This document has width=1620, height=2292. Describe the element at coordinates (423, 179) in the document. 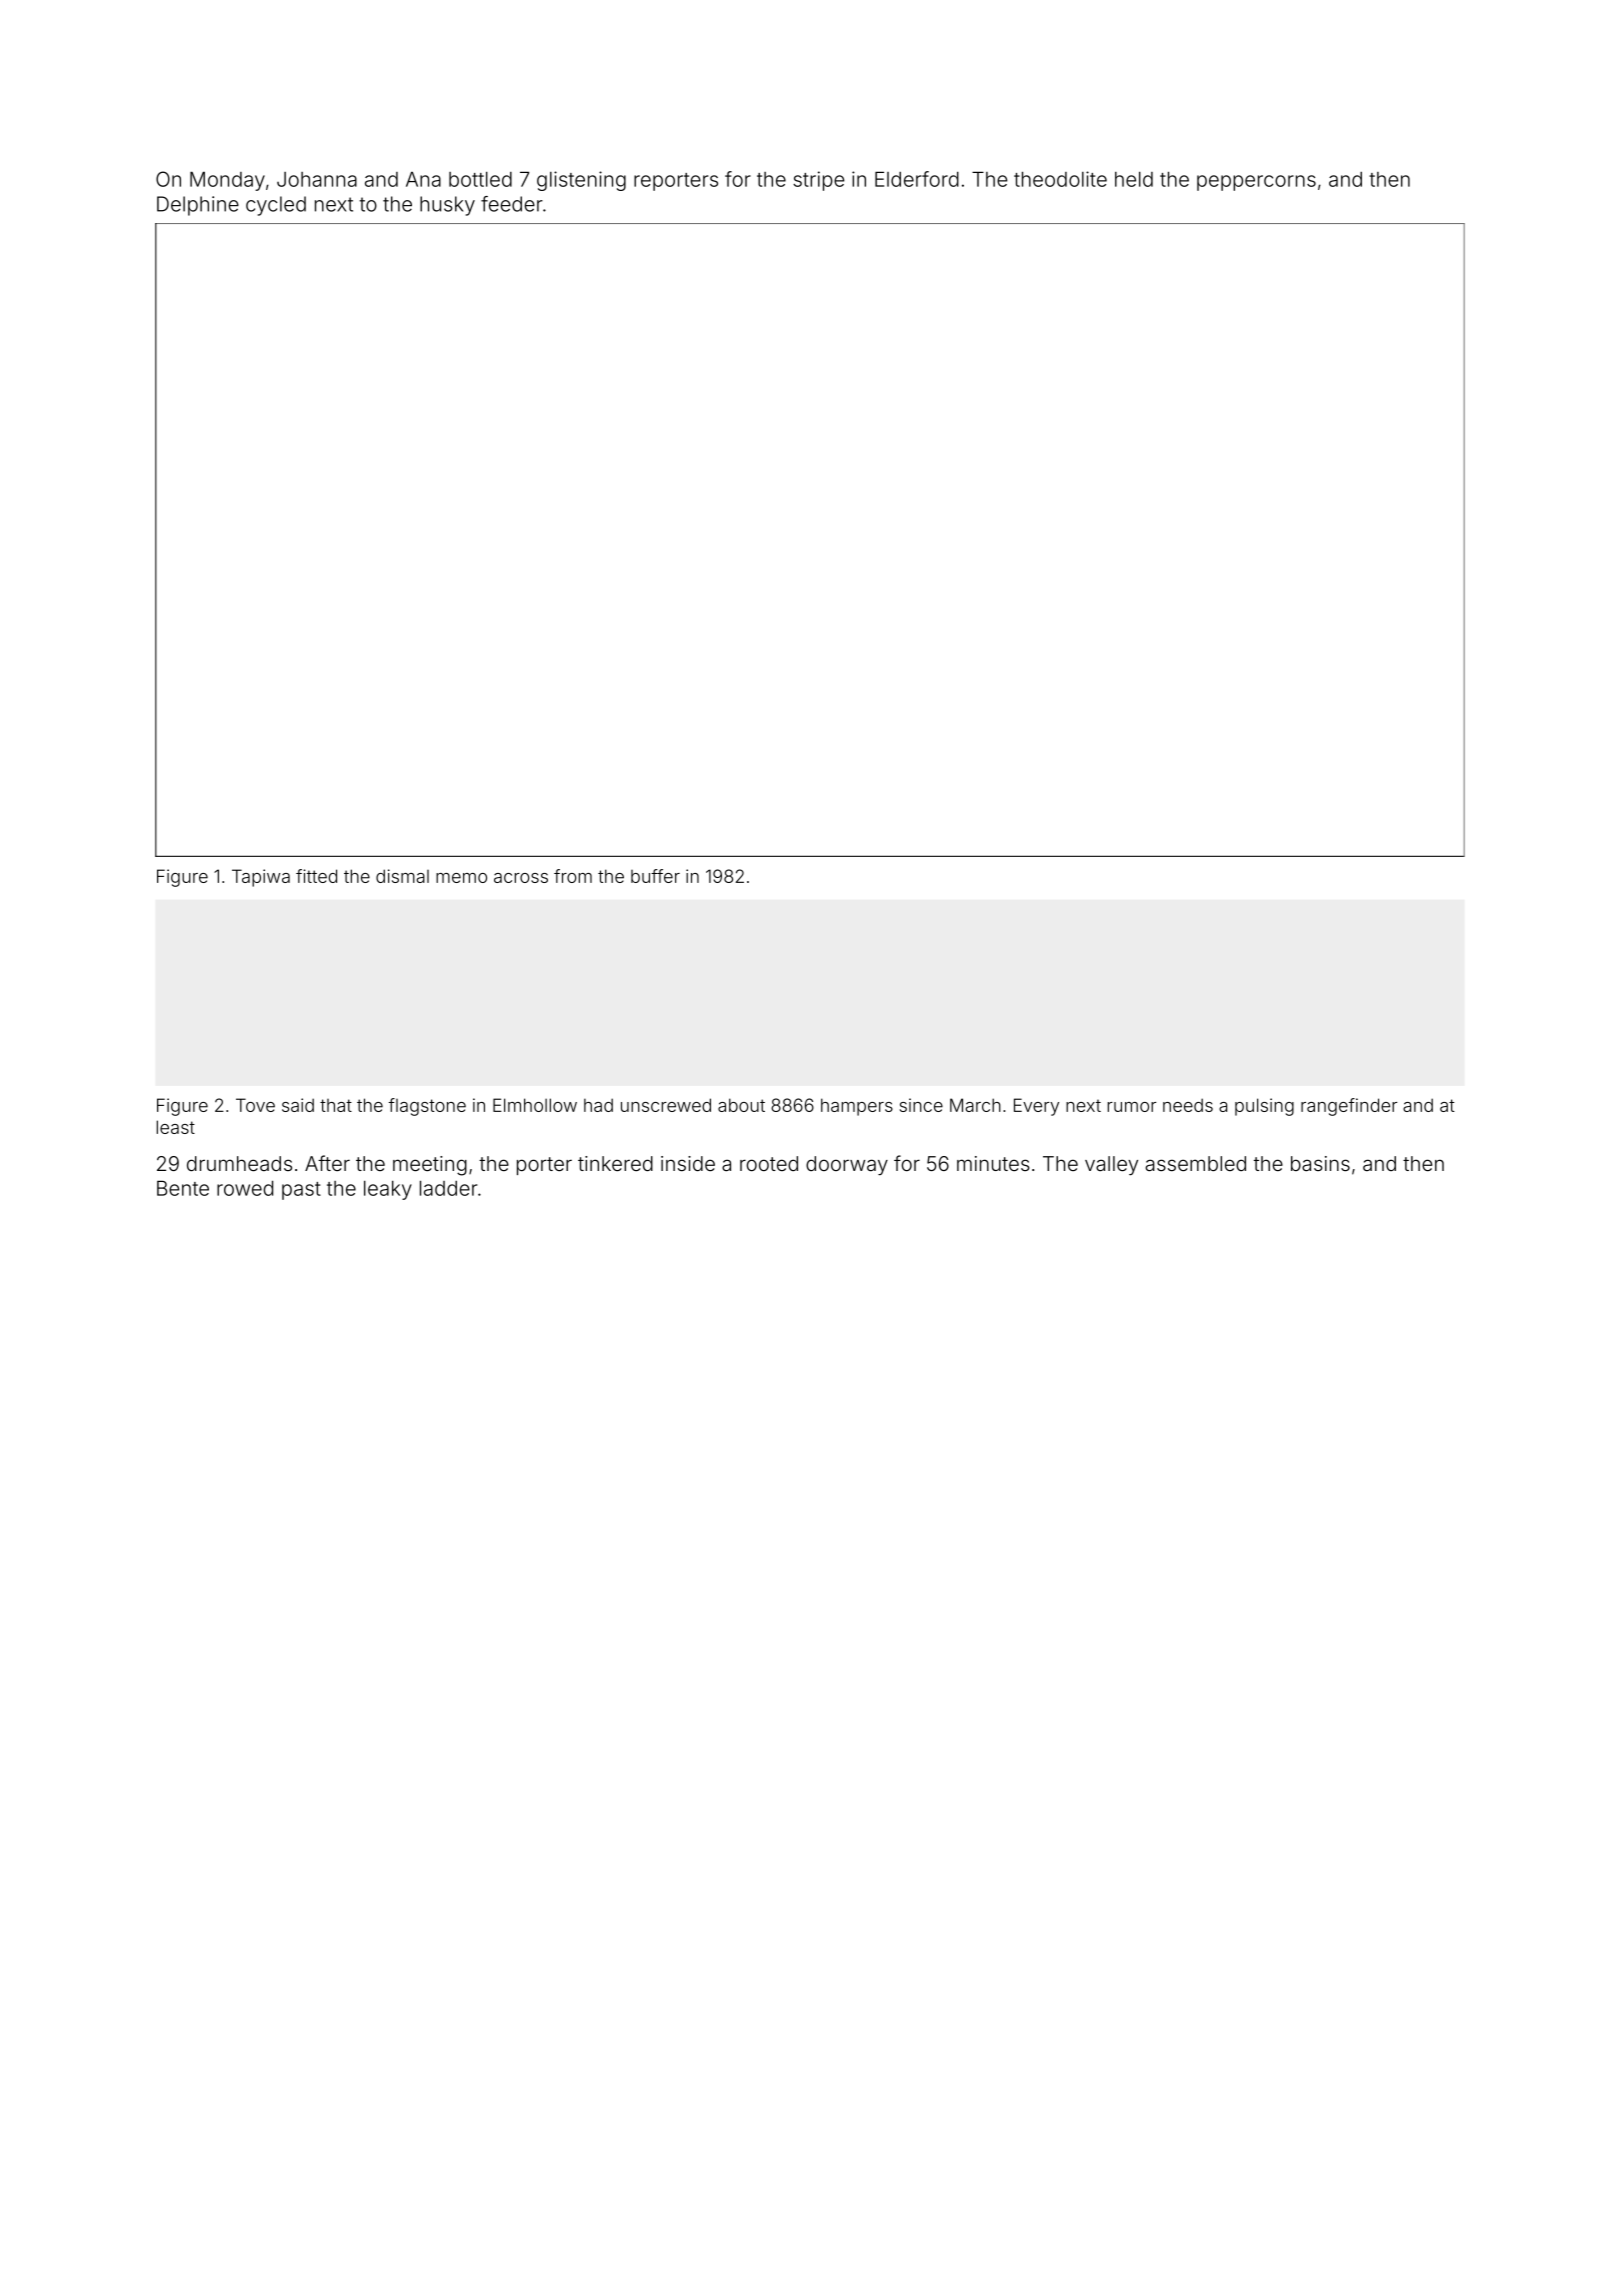

I see `Ana` at that location.
